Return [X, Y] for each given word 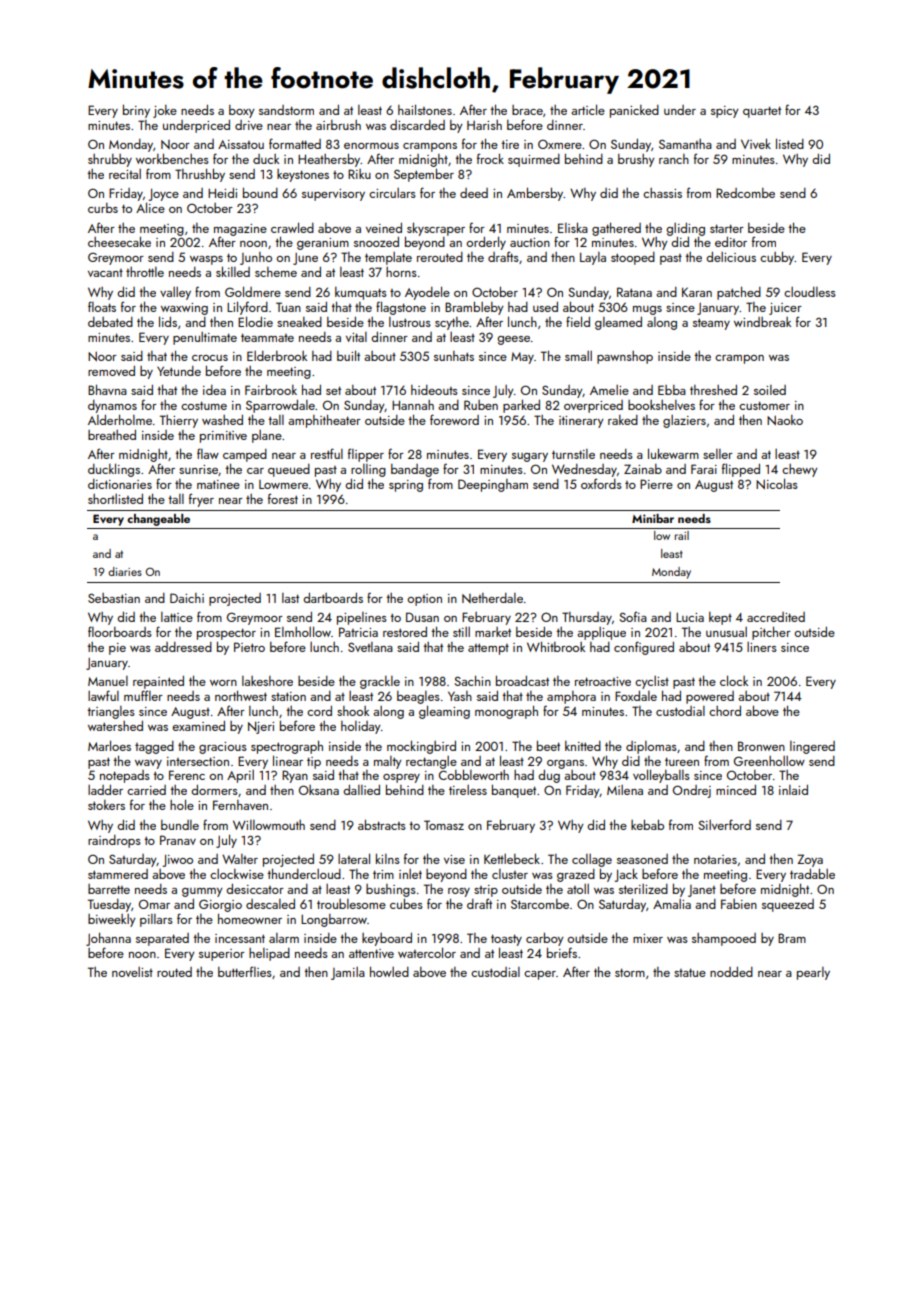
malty [388, 762]
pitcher [771, 633]
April [240, 776]
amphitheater [324, 421]
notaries [715, 859]
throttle [145, 272]
